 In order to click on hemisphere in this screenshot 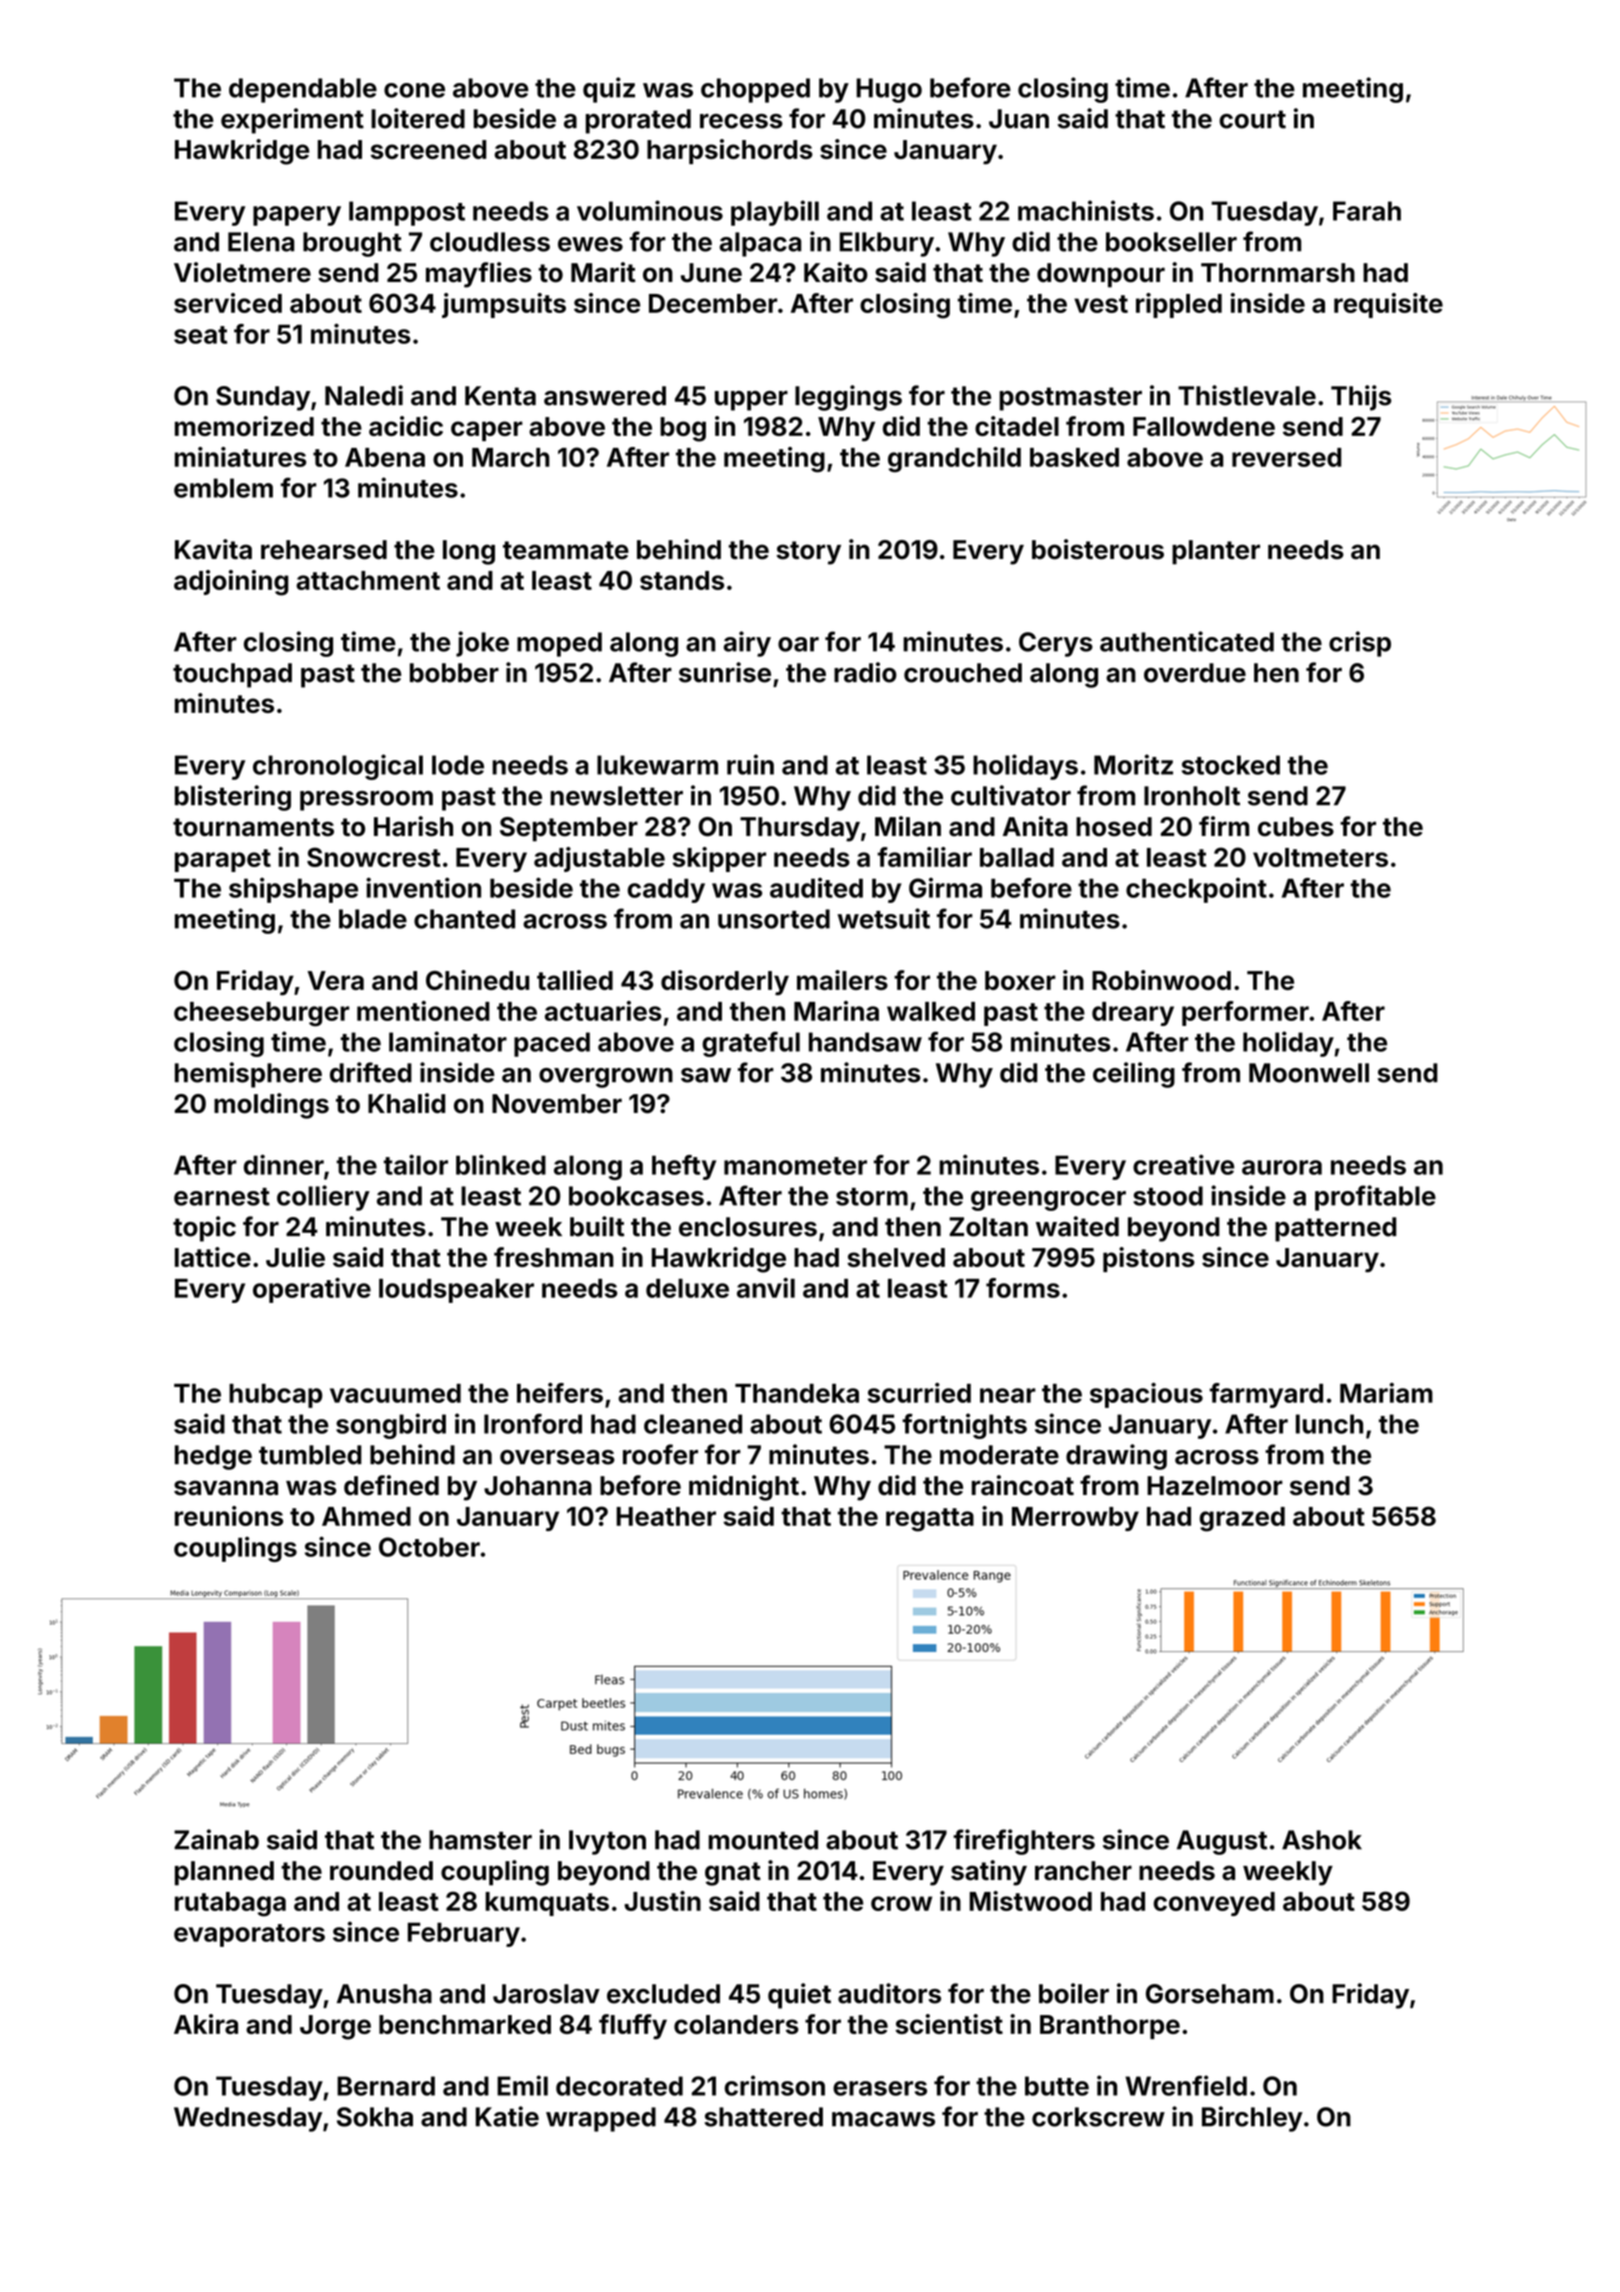, I will do `click(248, 1075)`.
